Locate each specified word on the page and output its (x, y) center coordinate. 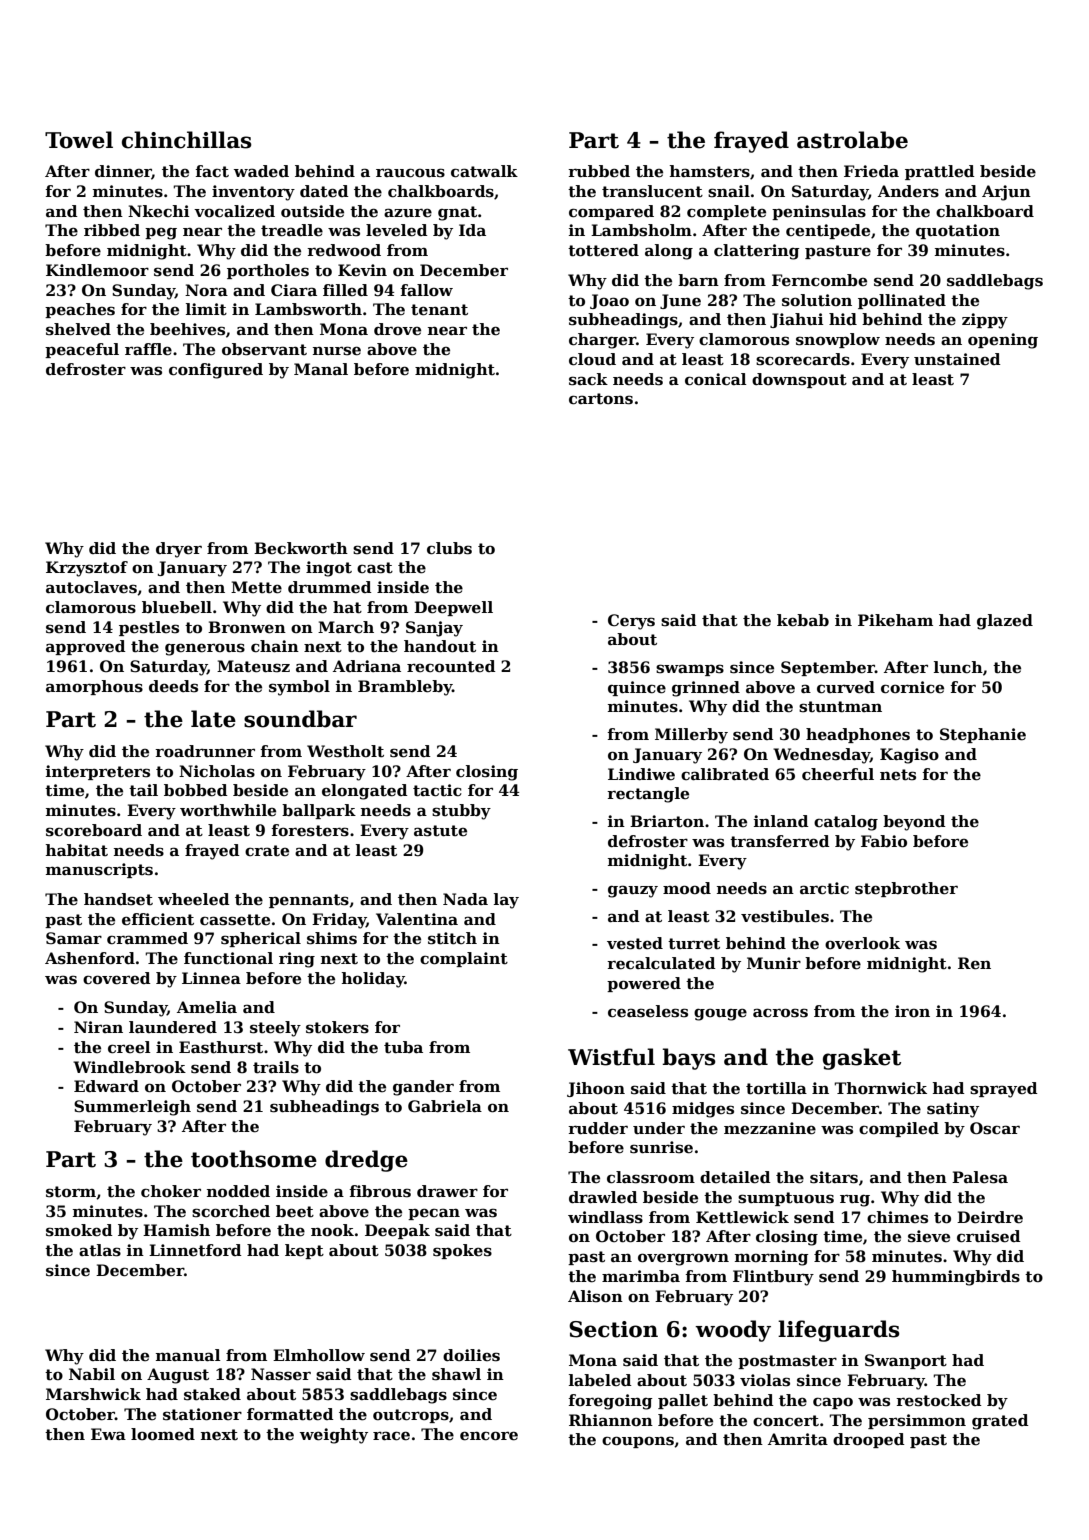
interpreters (98, 772)
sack (588, 379)
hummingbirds (956, 1278)
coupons (638, 1442)
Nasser (281, 1374)
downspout (799, 380)
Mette (256, 587)
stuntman (840, 707)
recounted (451, 666)
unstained (957, 359)
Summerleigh (132, 1108)
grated (1000, 1422)
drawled (603, 1197)
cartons (601, 399)
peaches (80, 310)
